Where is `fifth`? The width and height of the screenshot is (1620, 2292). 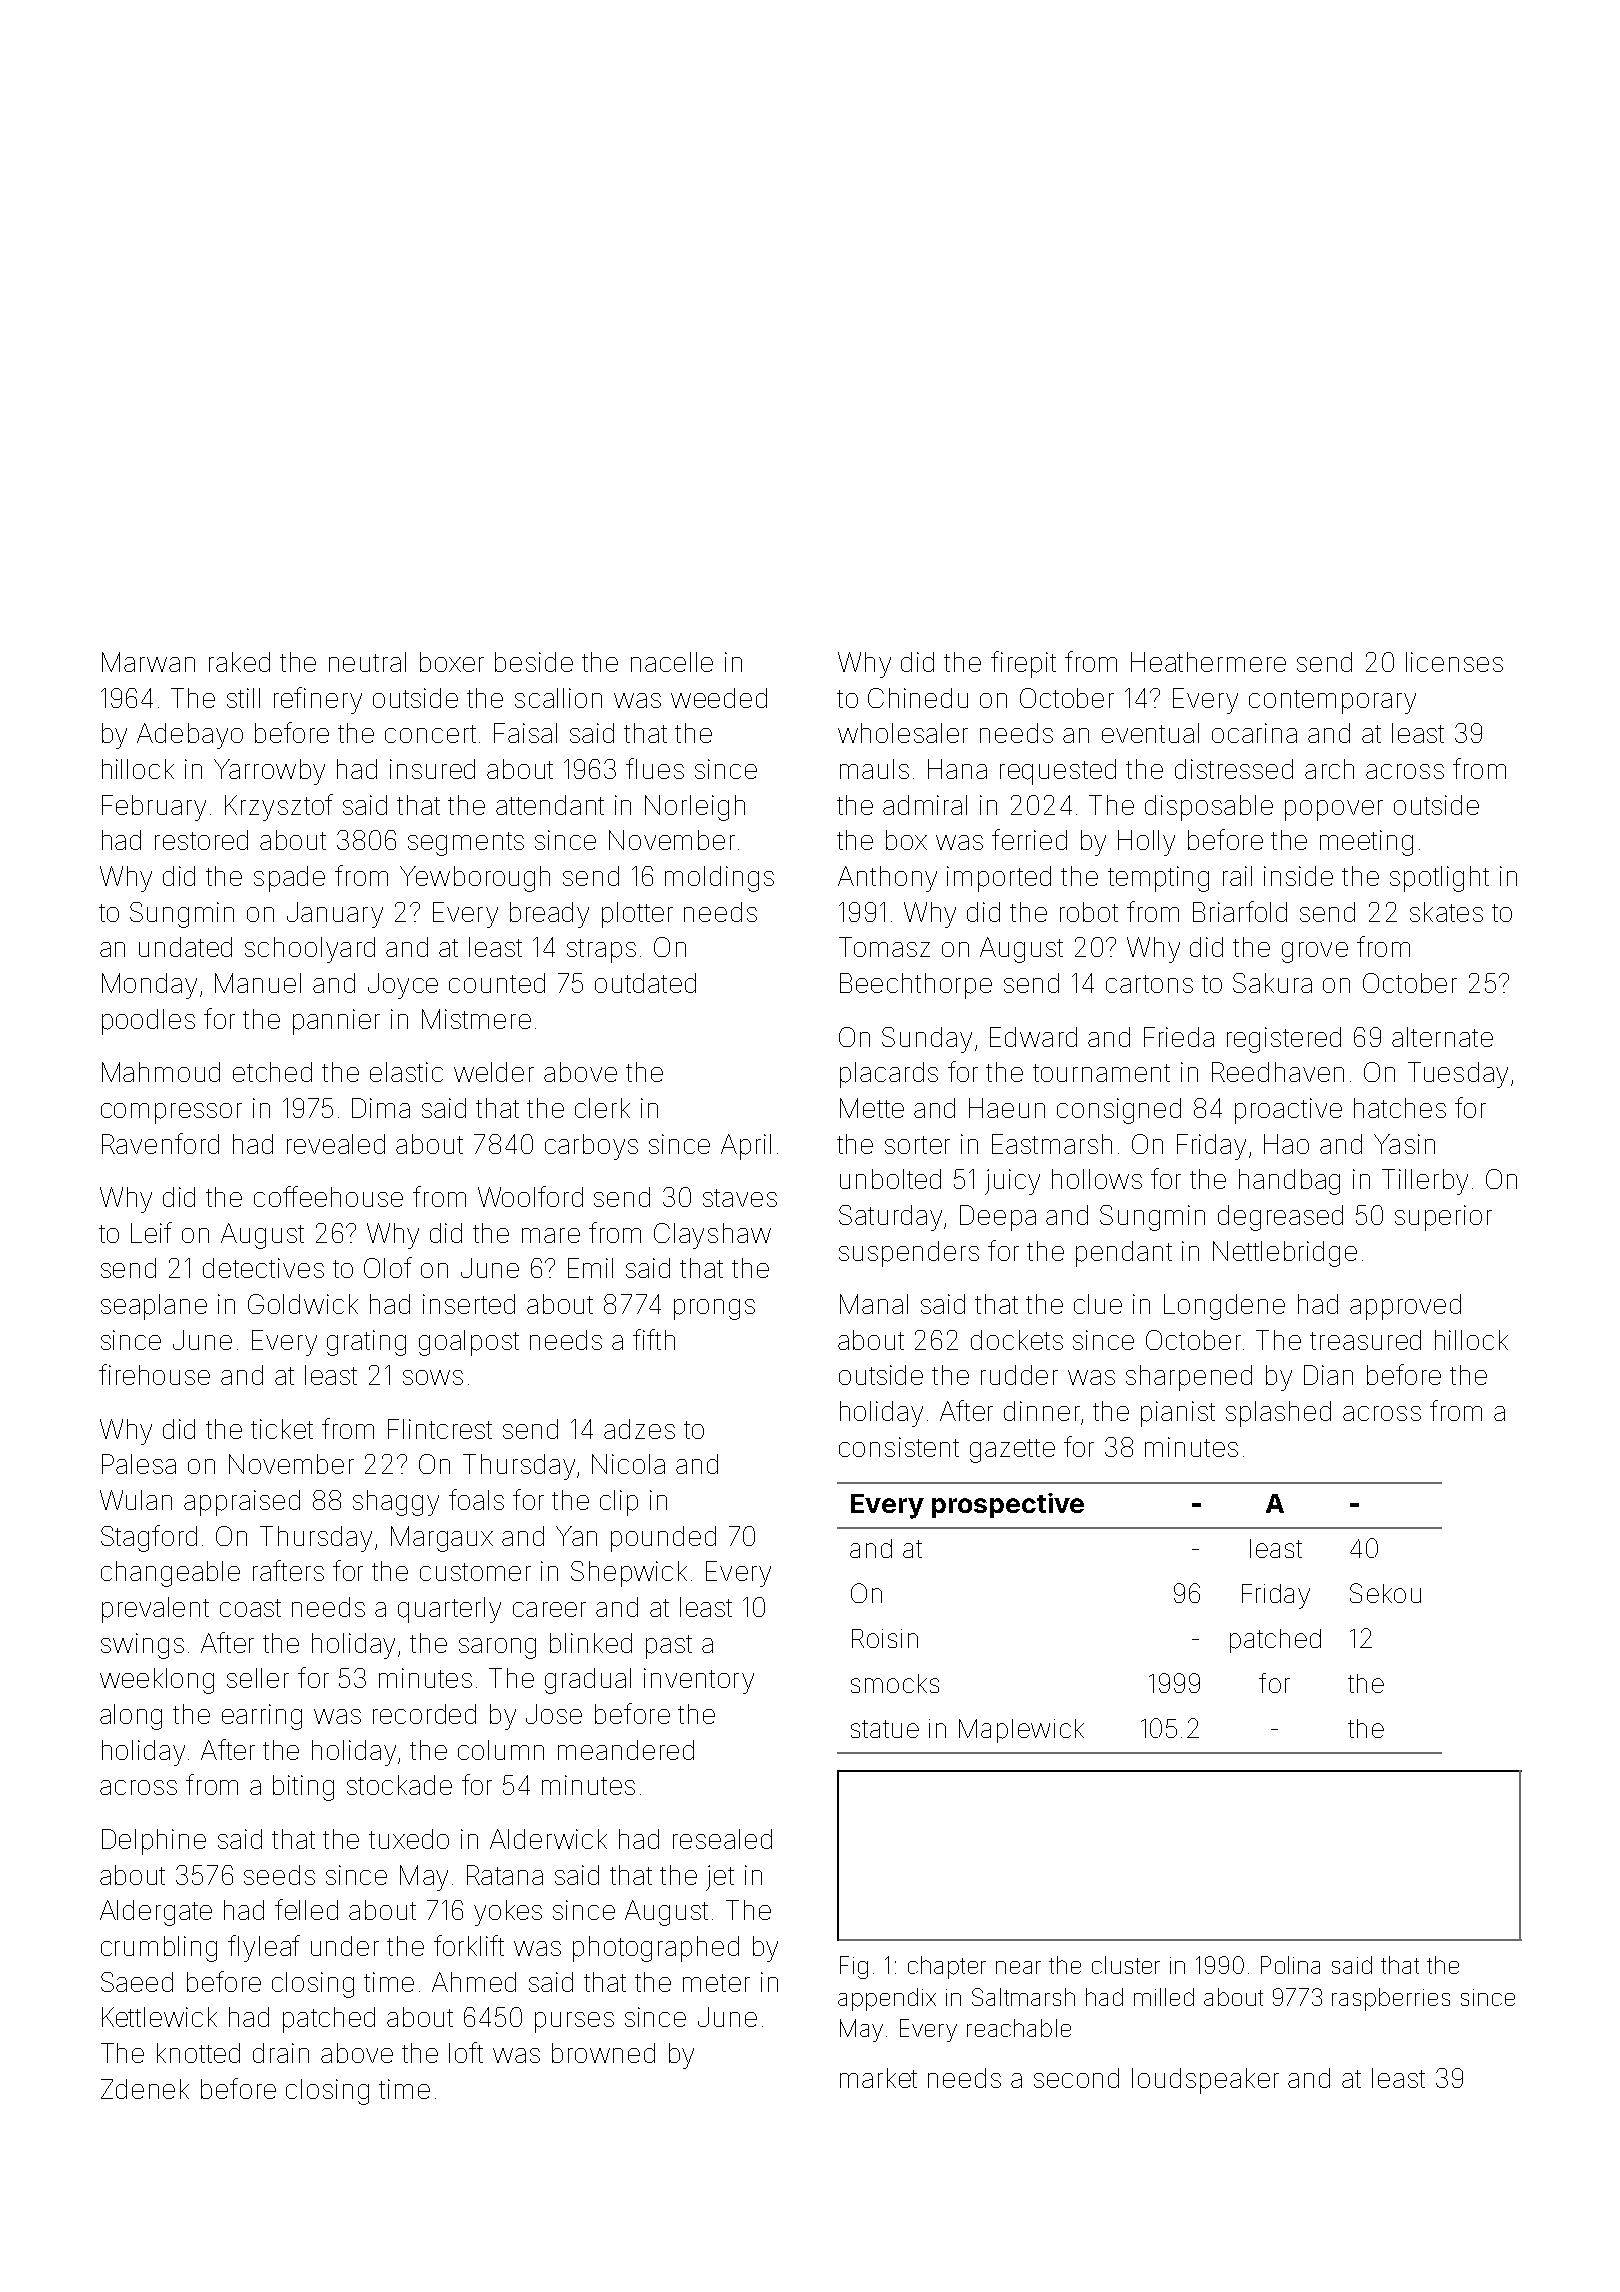
fifth is located at coordinates (654, 1339).
